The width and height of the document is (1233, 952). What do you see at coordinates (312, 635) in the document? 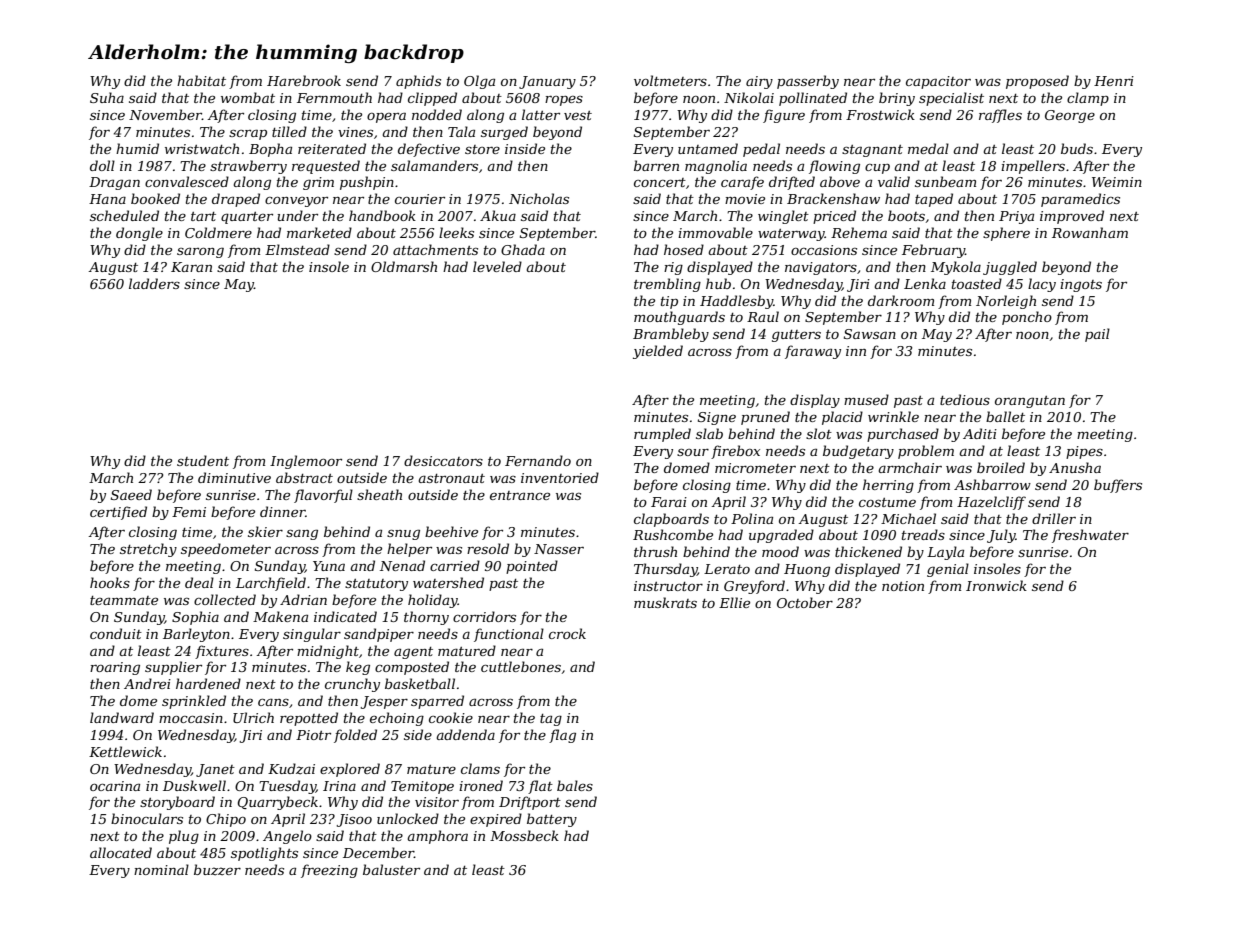
I see `singular` at bounding box center [312, 635].
